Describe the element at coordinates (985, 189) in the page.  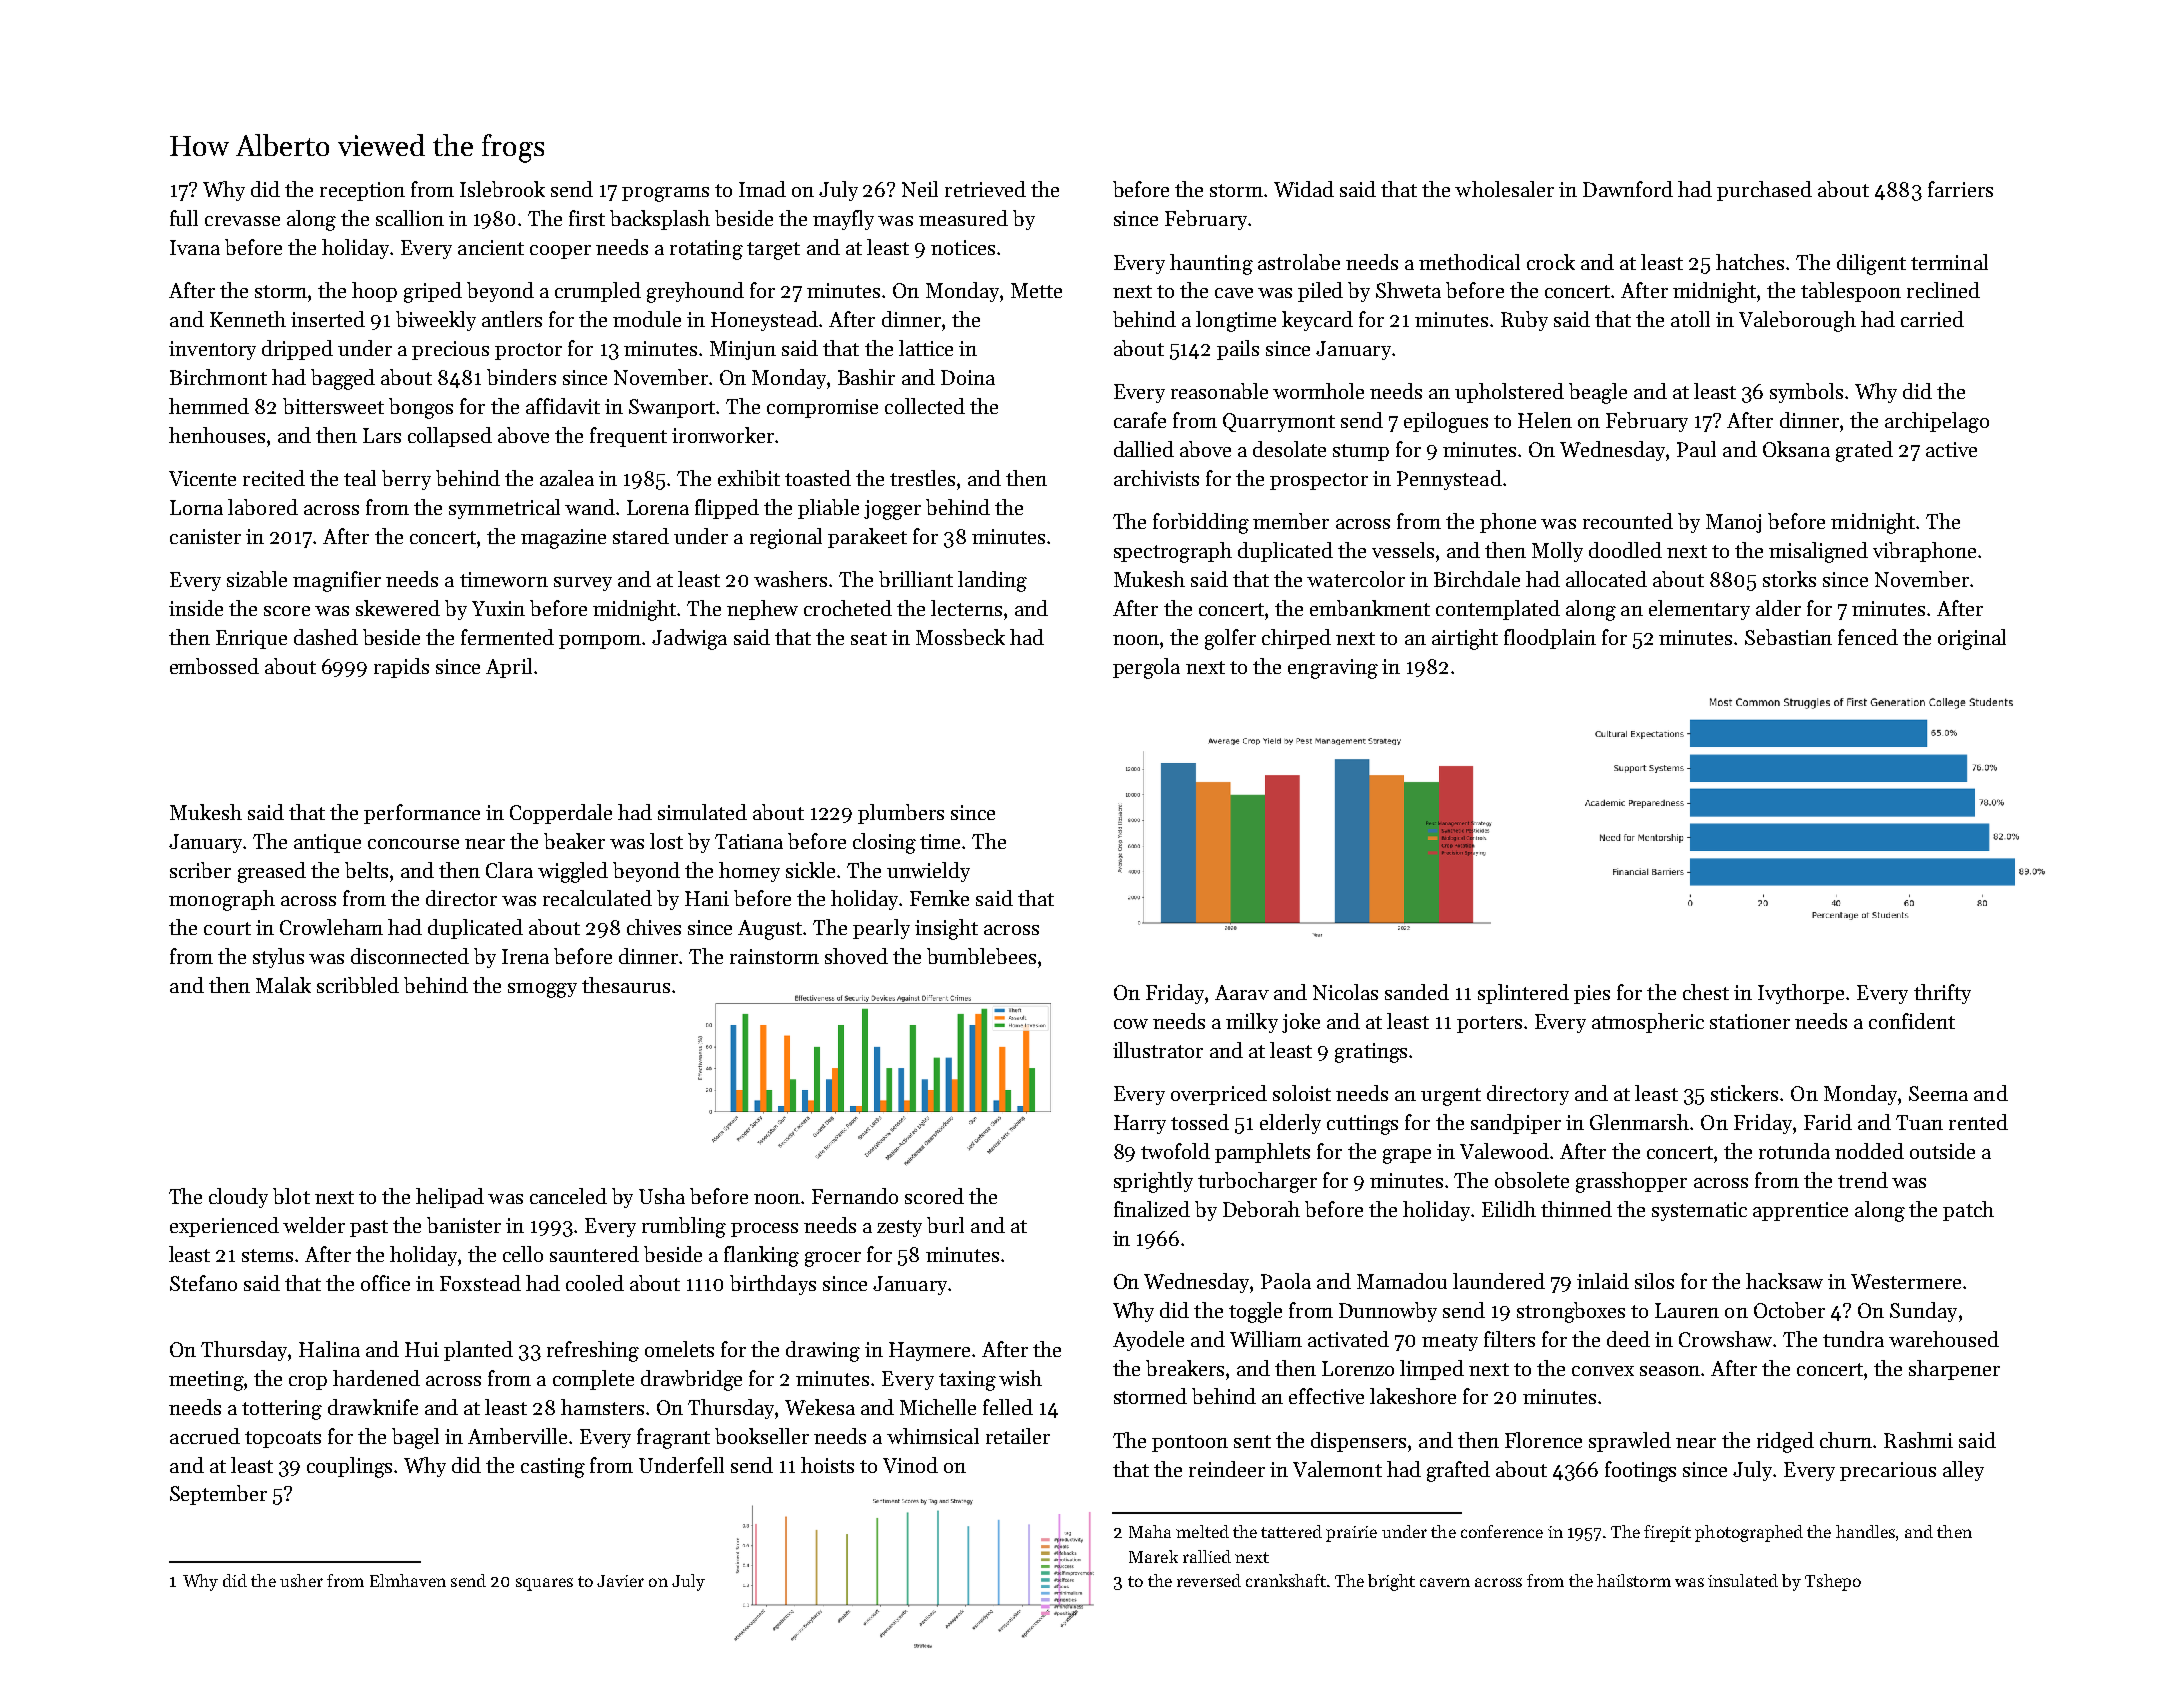
I see `retrieved` at that location.
